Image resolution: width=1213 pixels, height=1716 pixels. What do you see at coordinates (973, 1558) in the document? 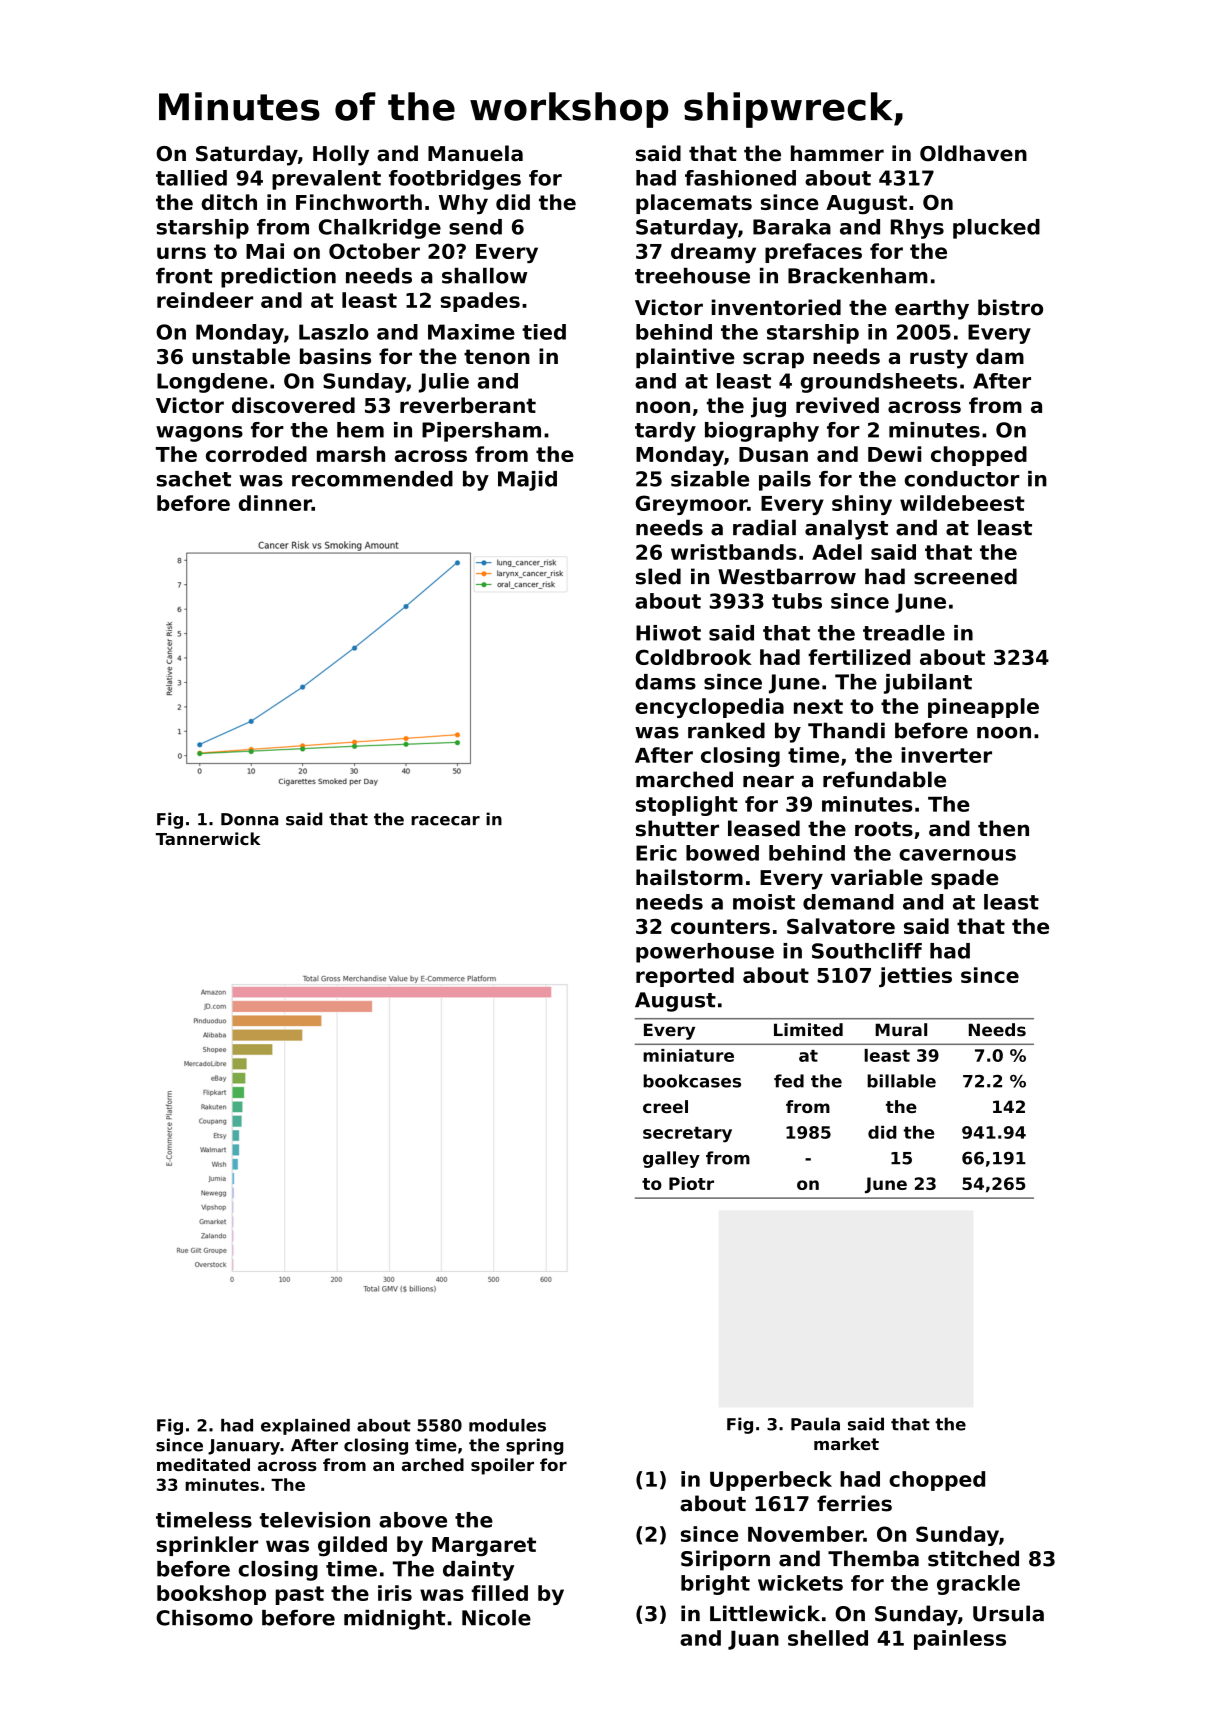
I see `stitched` at bounding box center [973, 1558].
